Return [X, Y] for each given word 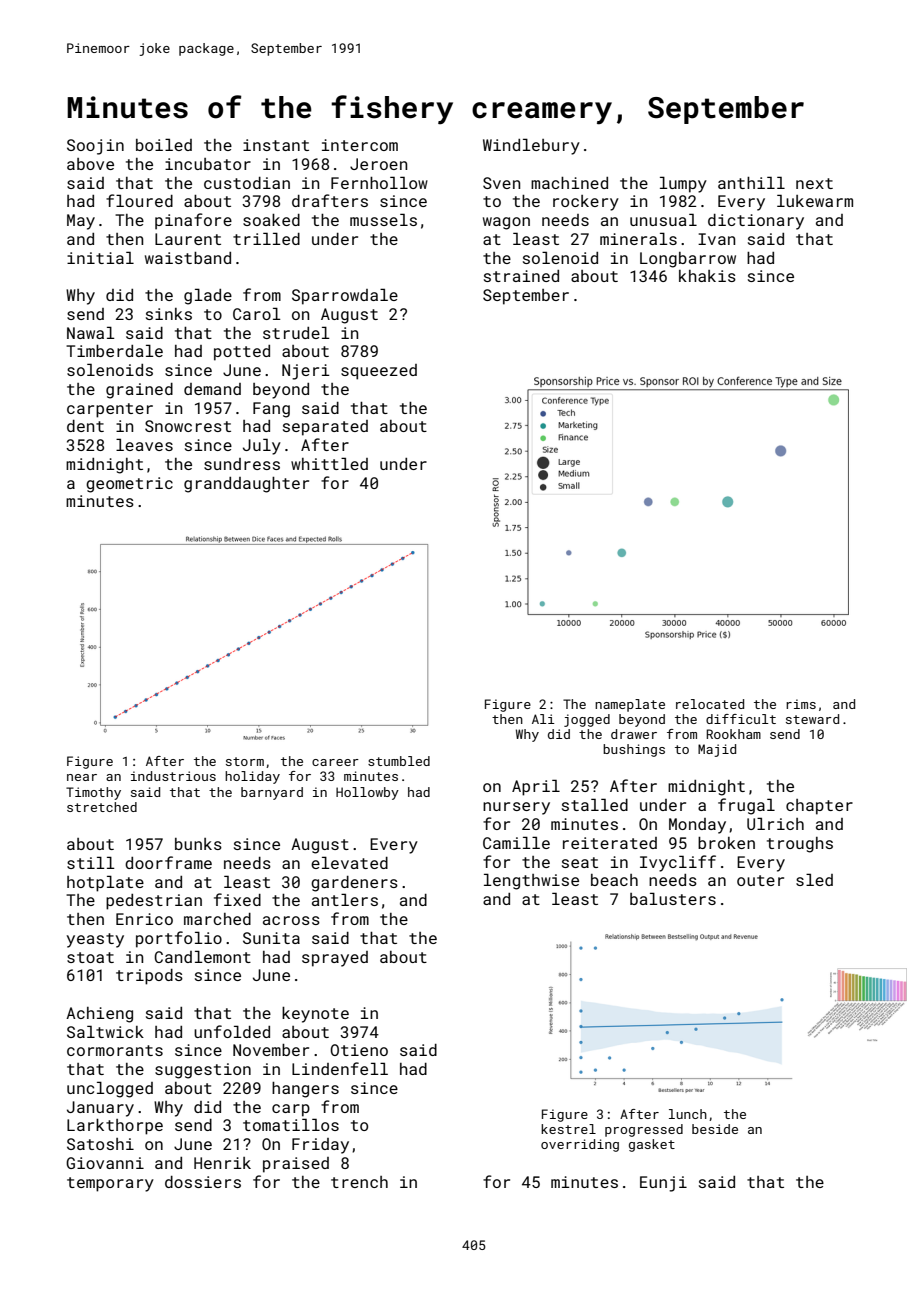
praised [296, 1165]
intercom [360, 145]
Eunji [663, 1184]
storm [245, 761]
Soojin [95, 147]
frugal [746, 806]
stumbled [399, 761]
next [814, 183]
